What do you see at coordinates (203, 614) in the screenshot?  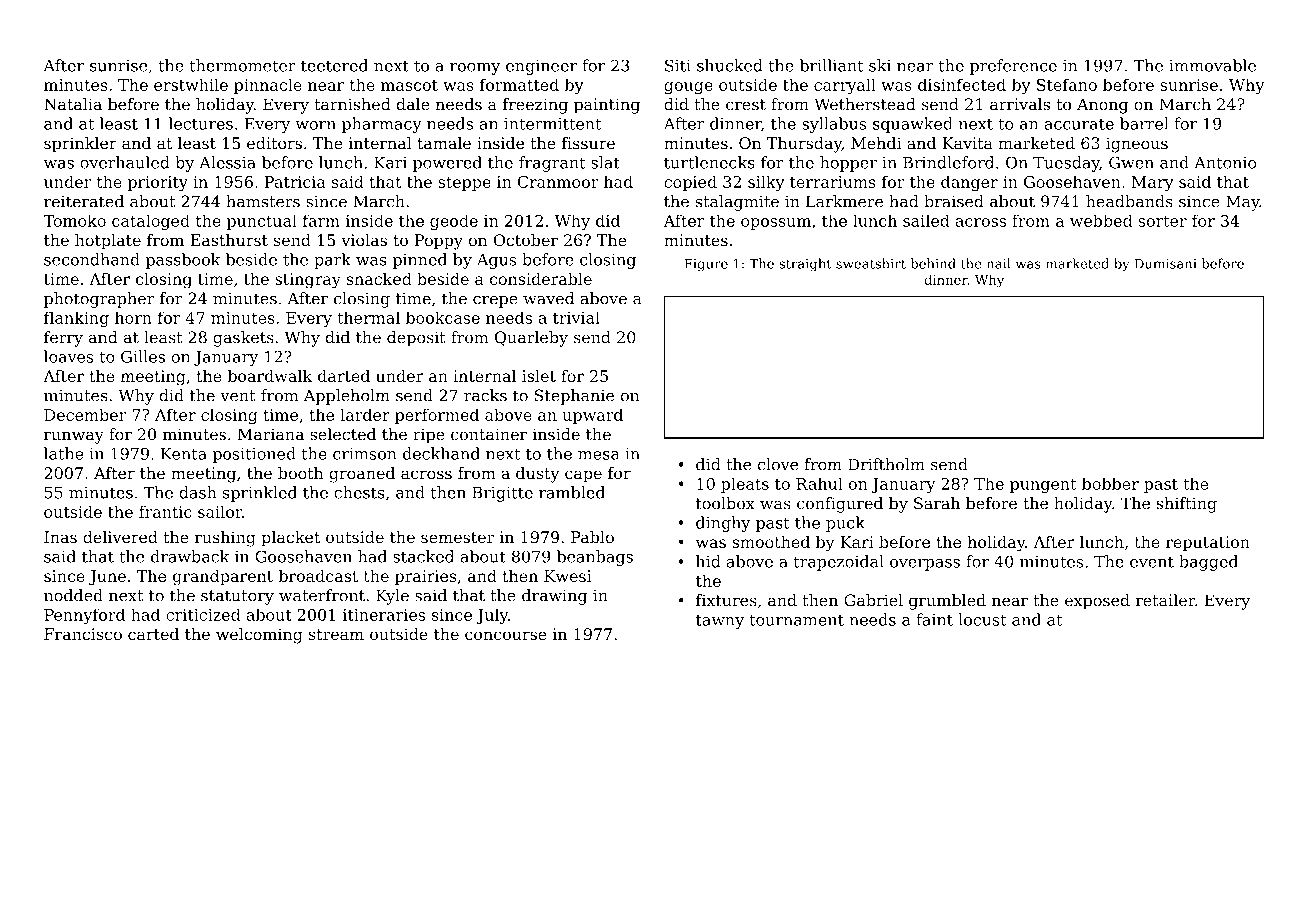 I see `criticized` at bounding box center [203, 614].
